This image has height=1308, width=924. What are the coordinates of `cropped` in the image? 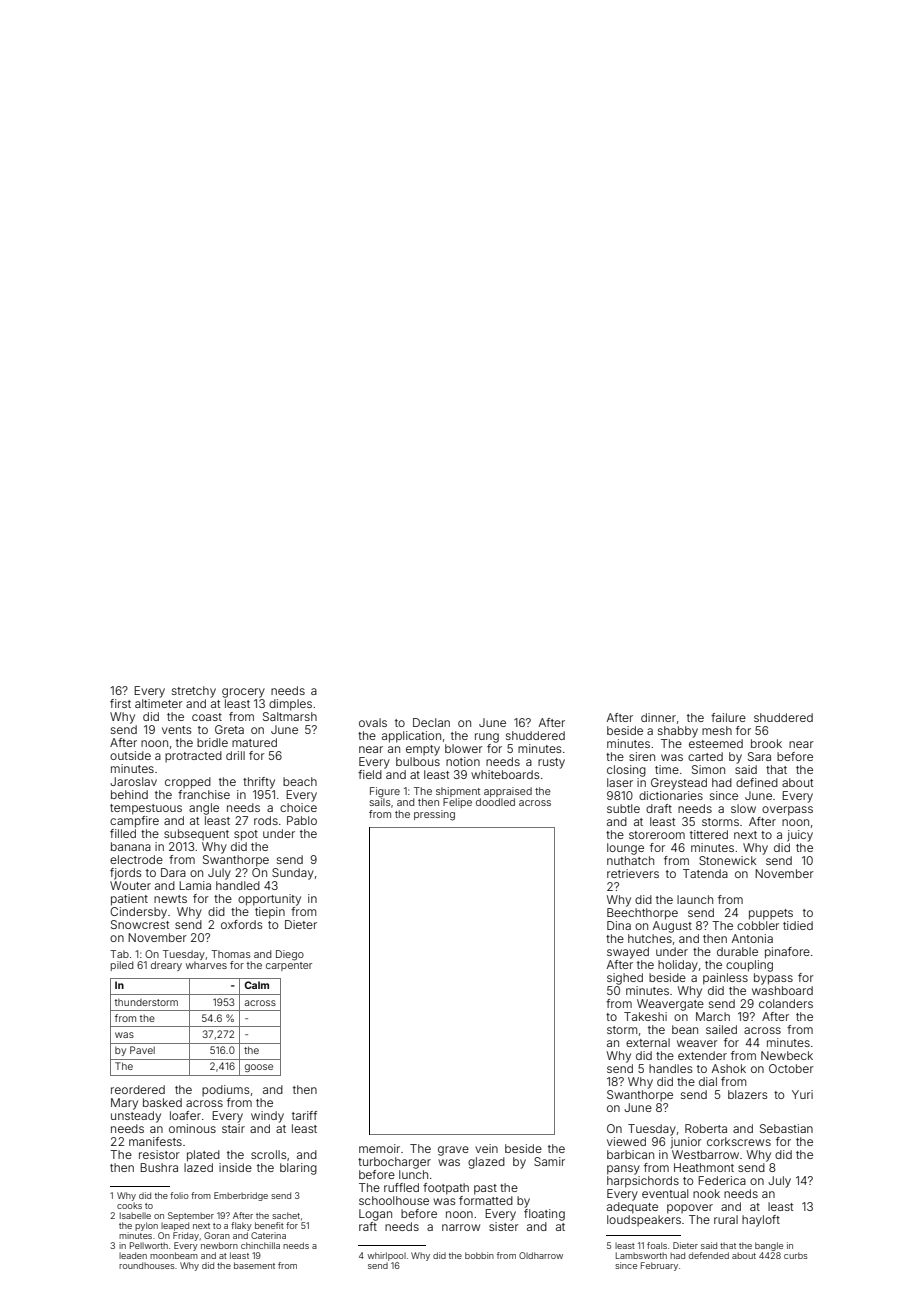 It's located at (188, 783).
